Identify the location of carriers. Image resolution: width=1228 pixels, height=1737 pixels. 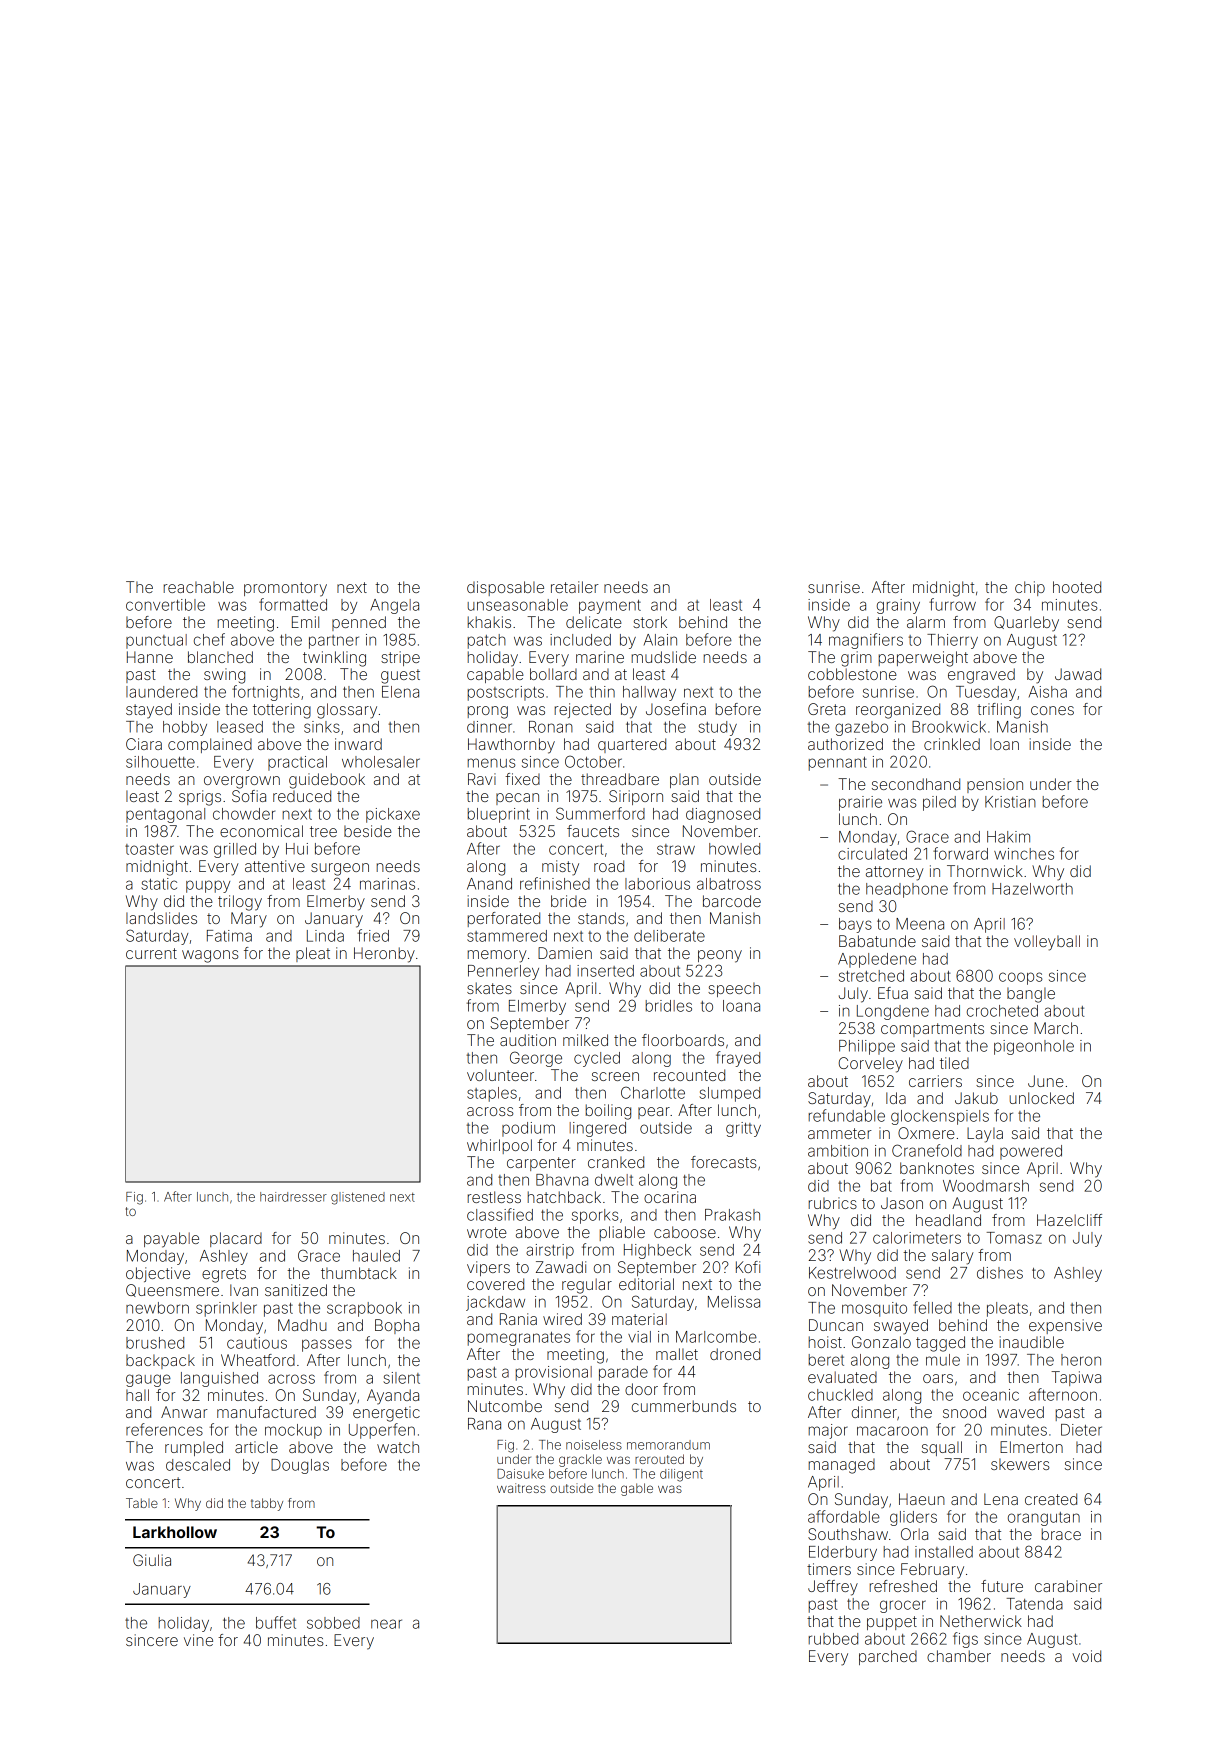
(935, 1081).
